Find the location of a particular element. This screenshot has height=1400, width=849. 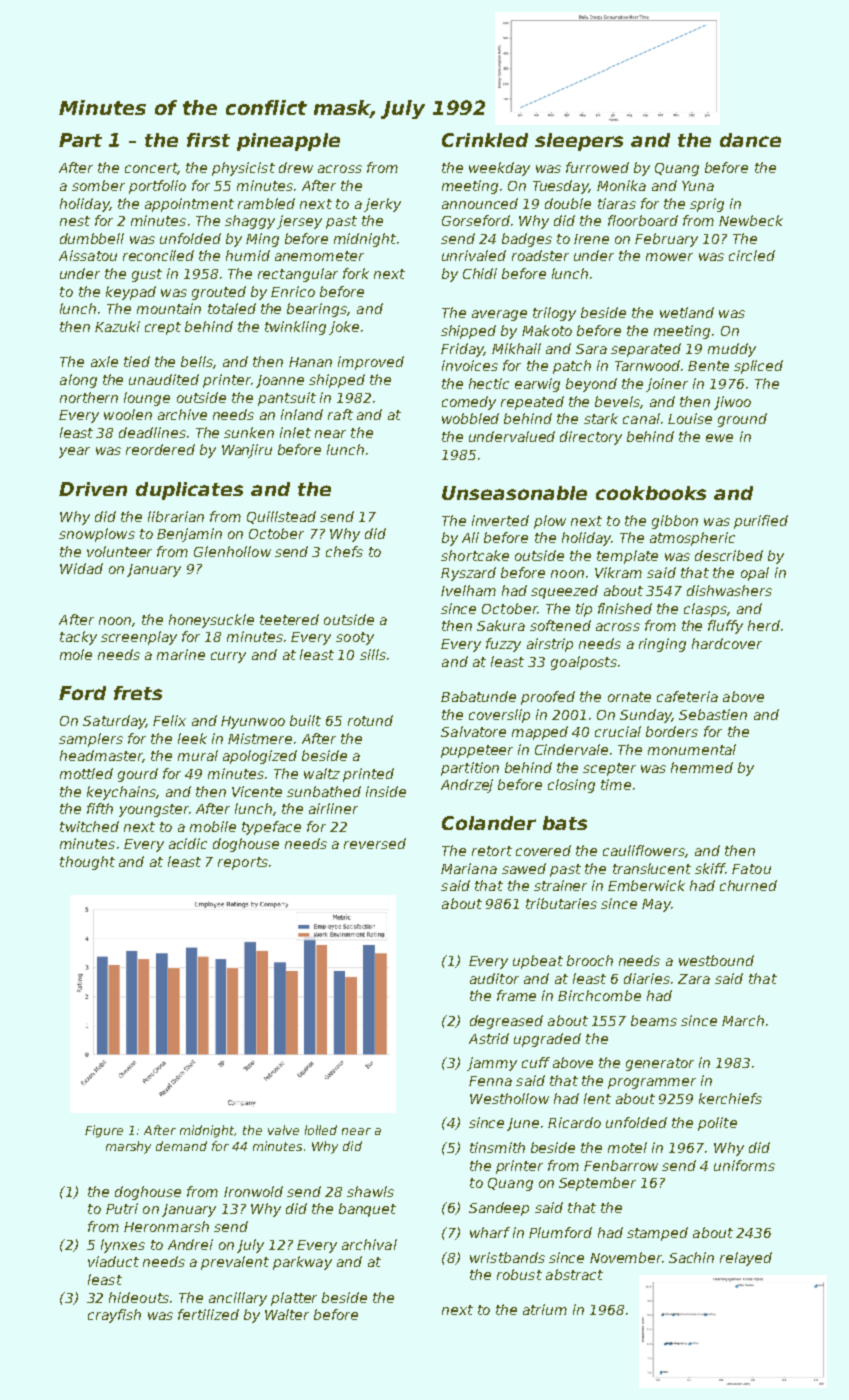

nest is located at coordinates (75, 221).
